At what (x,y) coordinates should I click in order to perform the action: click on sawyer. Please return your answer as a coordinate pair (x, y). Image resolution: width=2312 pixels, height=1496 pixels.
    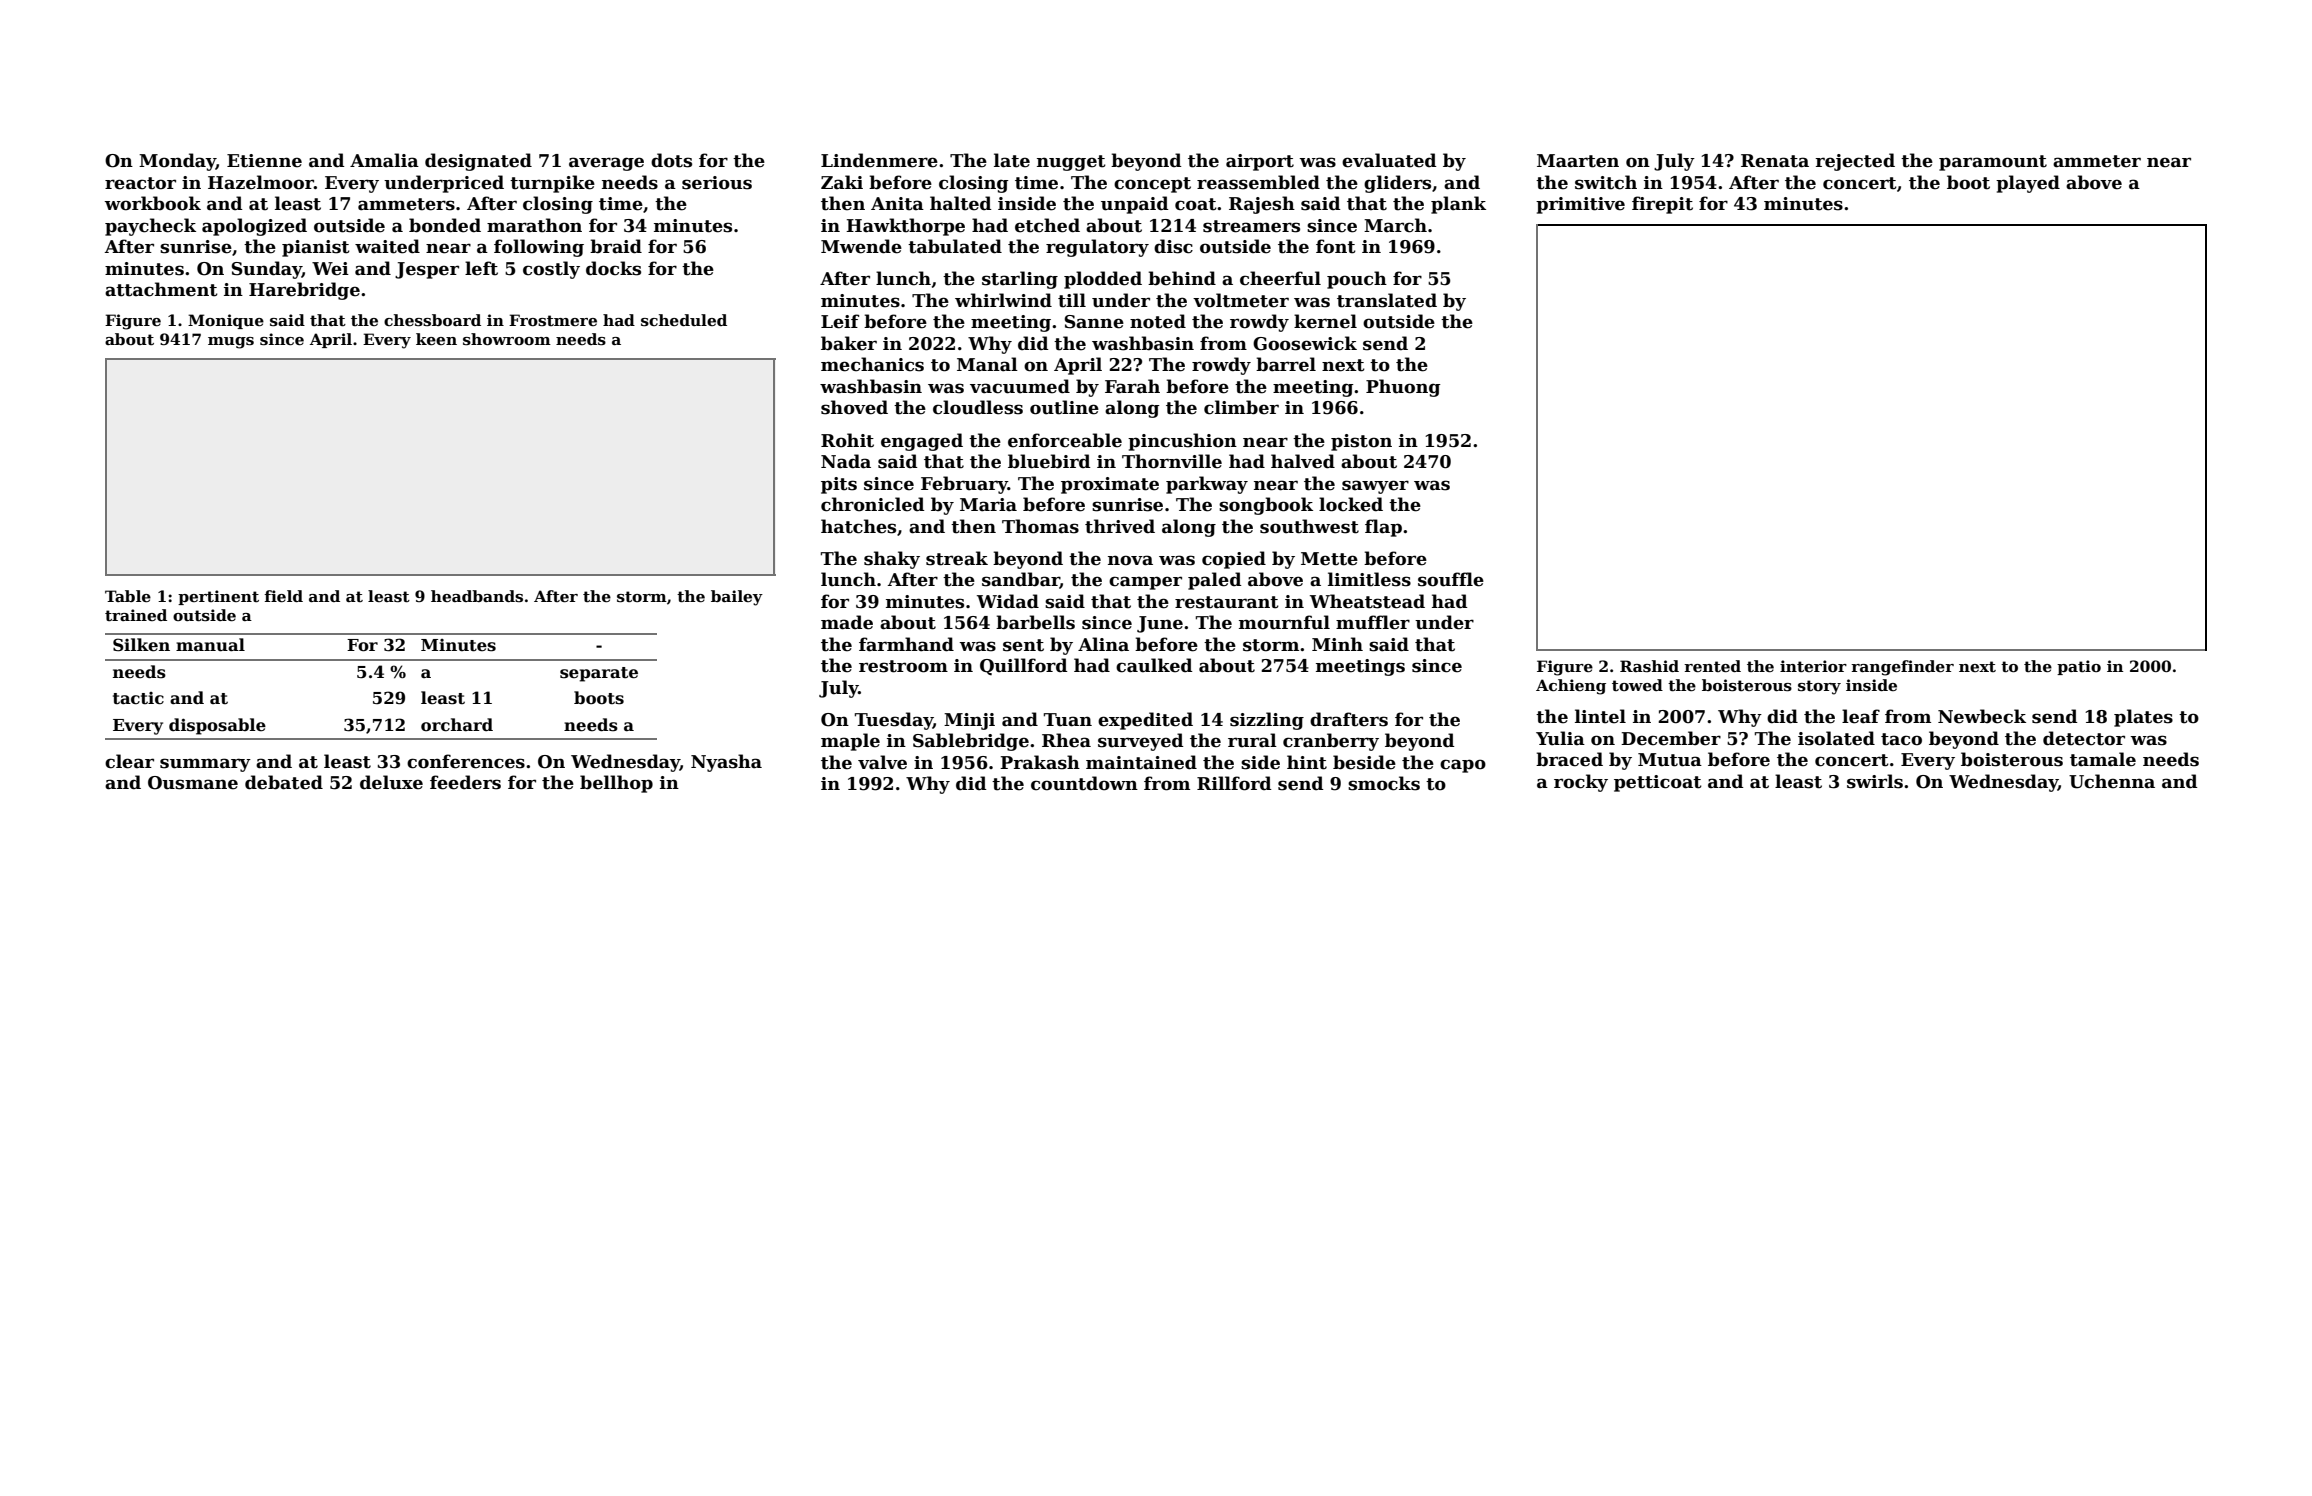
    Looking at the image, I should click on (1375, 487).
